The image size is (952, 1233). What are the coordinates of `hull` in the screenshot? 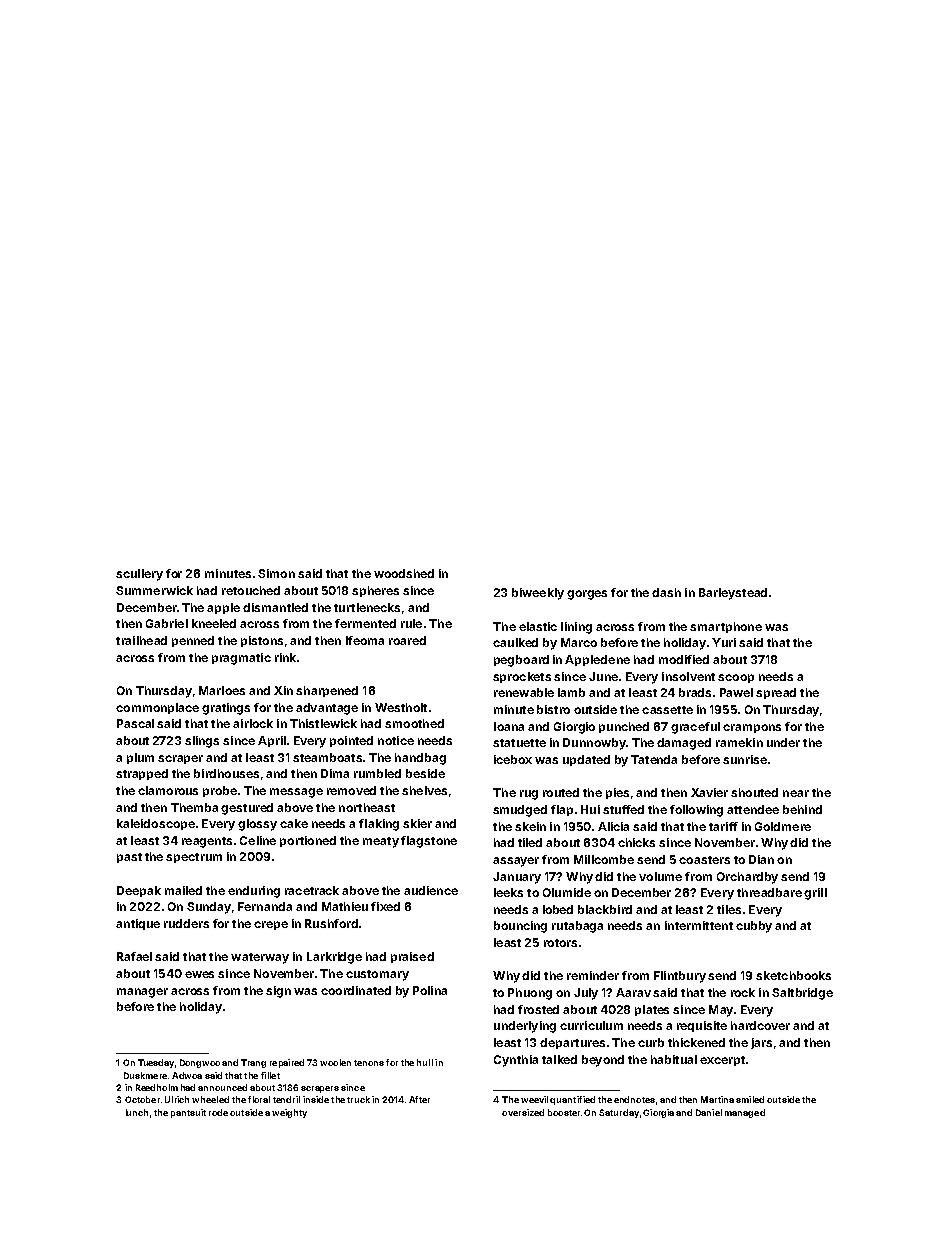 It's located at (425, 1062).
